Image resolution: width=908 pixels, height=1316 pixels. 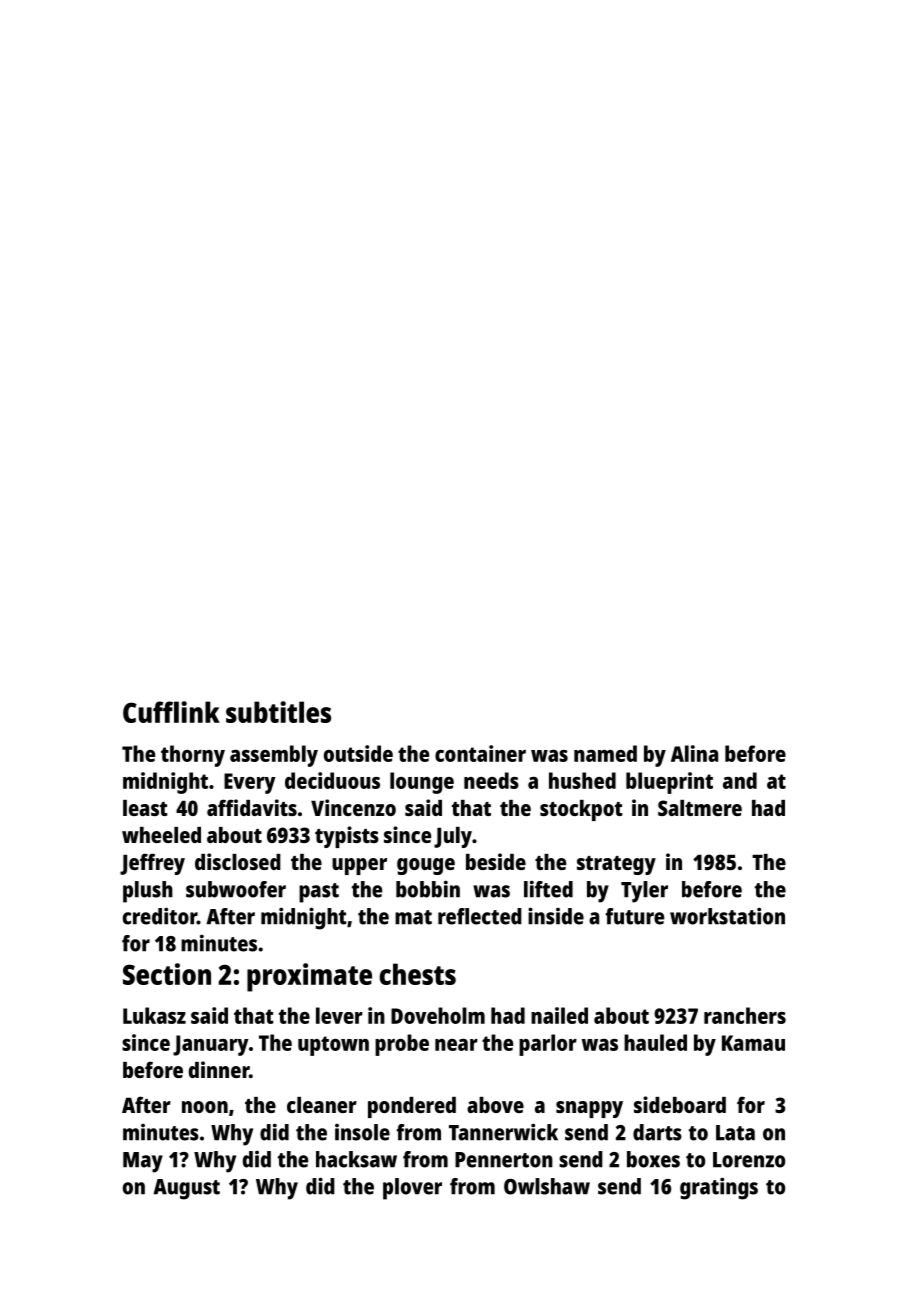 I want to click on Cufflink, so click(x=171, y=712).
